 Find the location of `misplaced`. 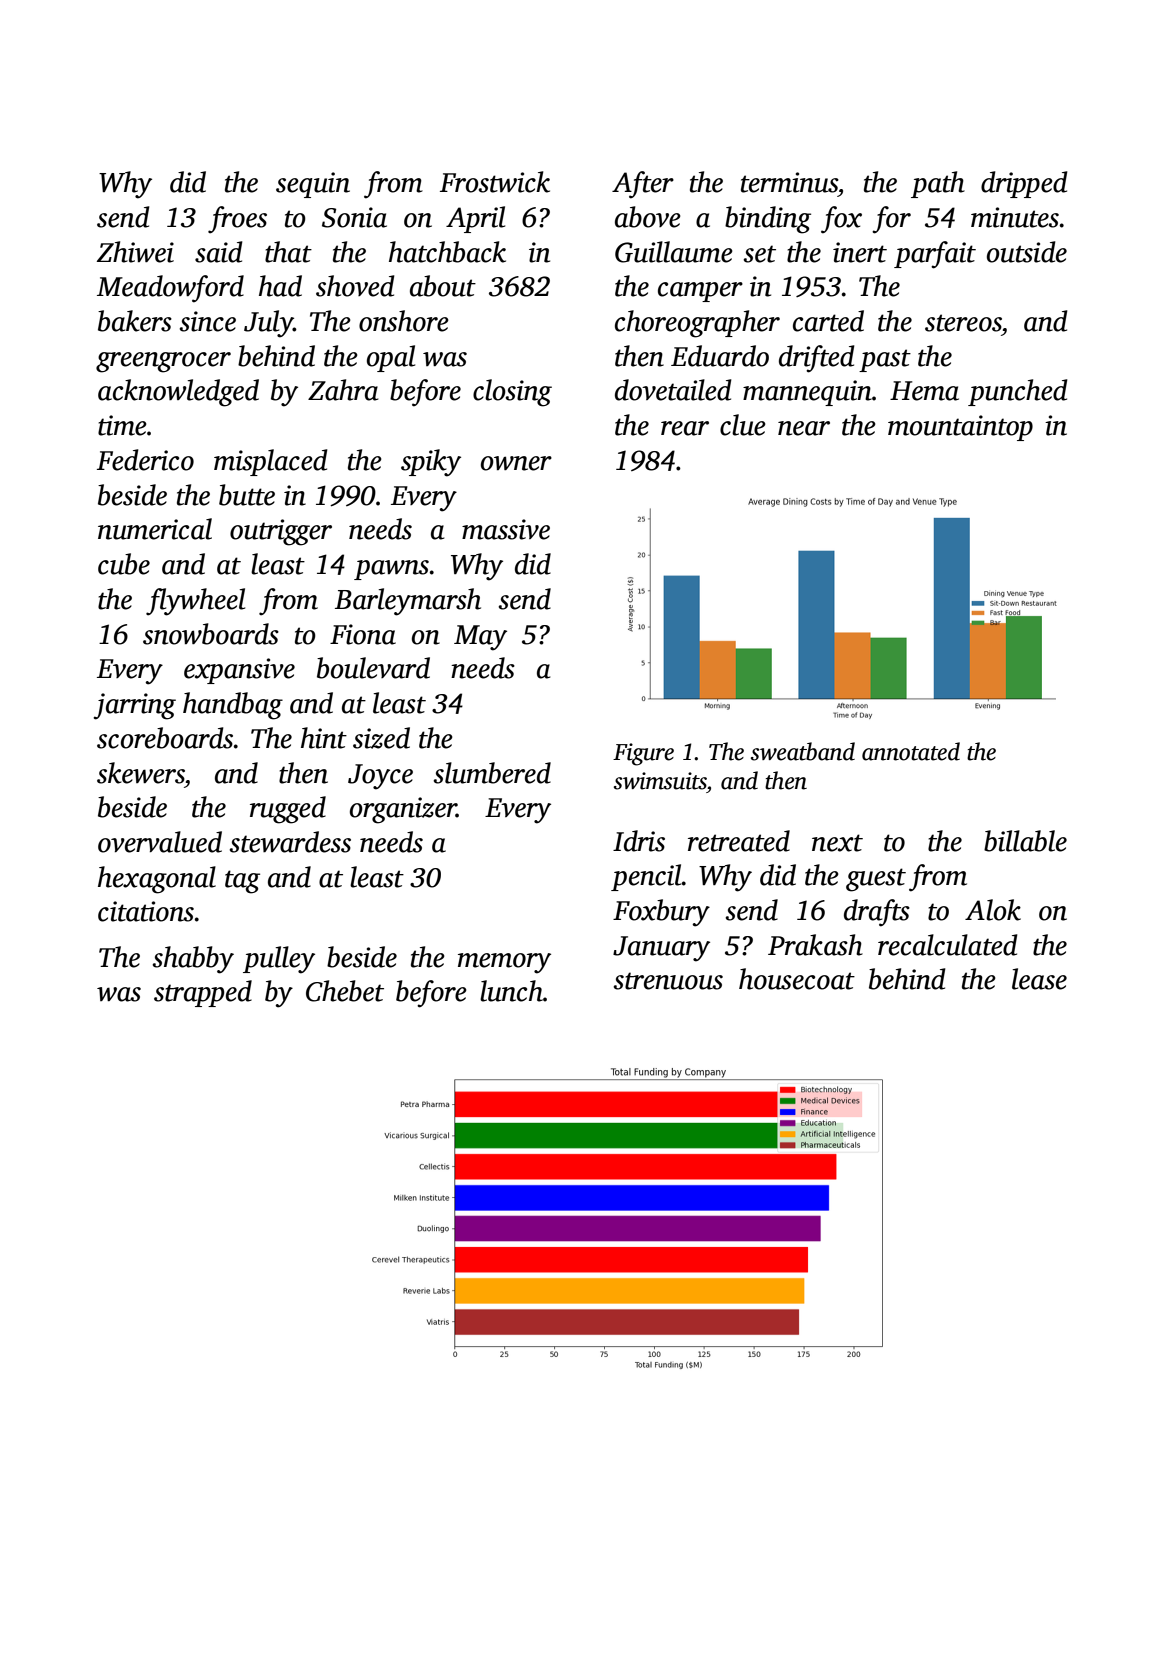

misplaced is located at coordinates (271, 462).
